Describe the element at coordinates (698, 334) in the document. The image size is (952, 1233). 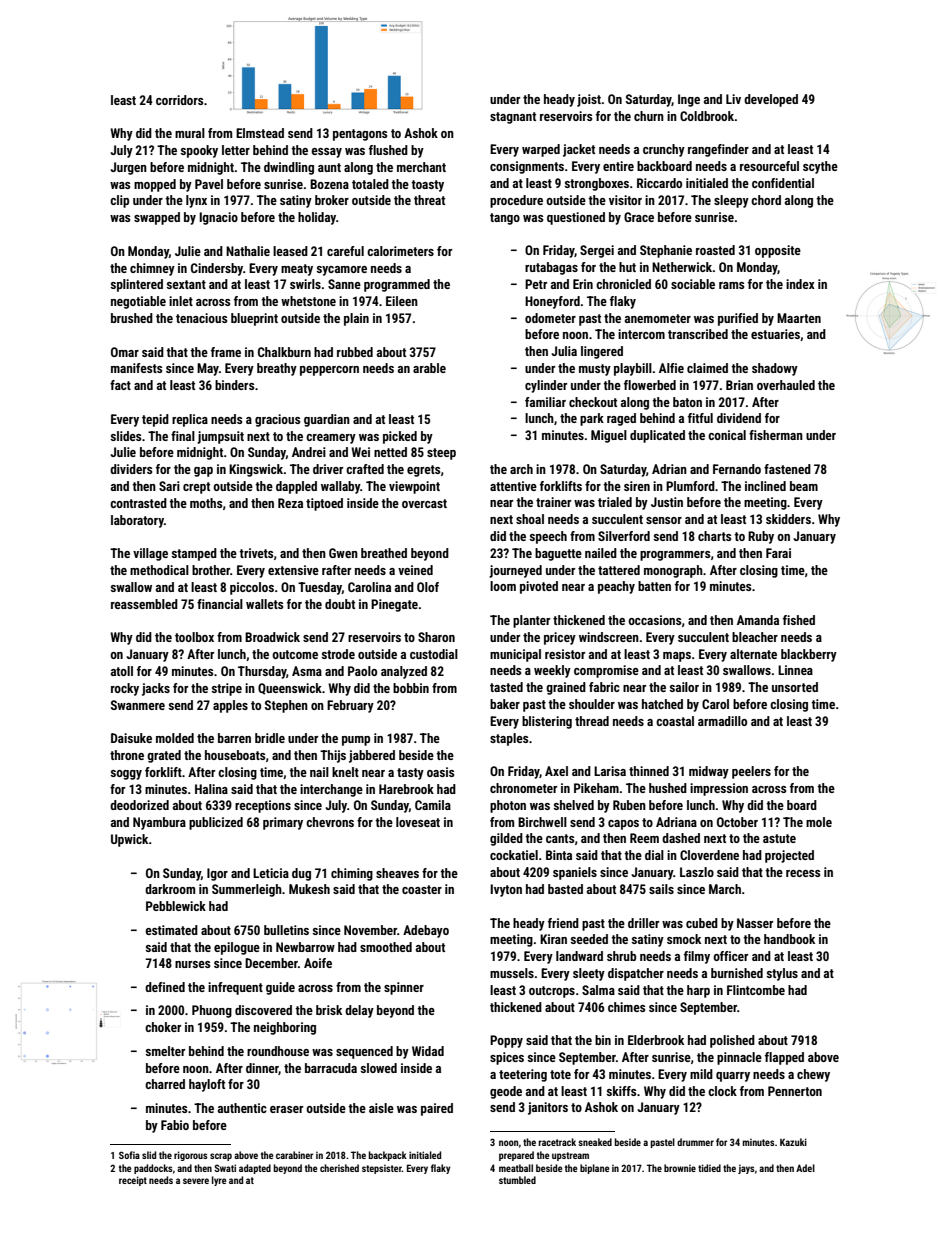
I see `transcribed` at that location.
